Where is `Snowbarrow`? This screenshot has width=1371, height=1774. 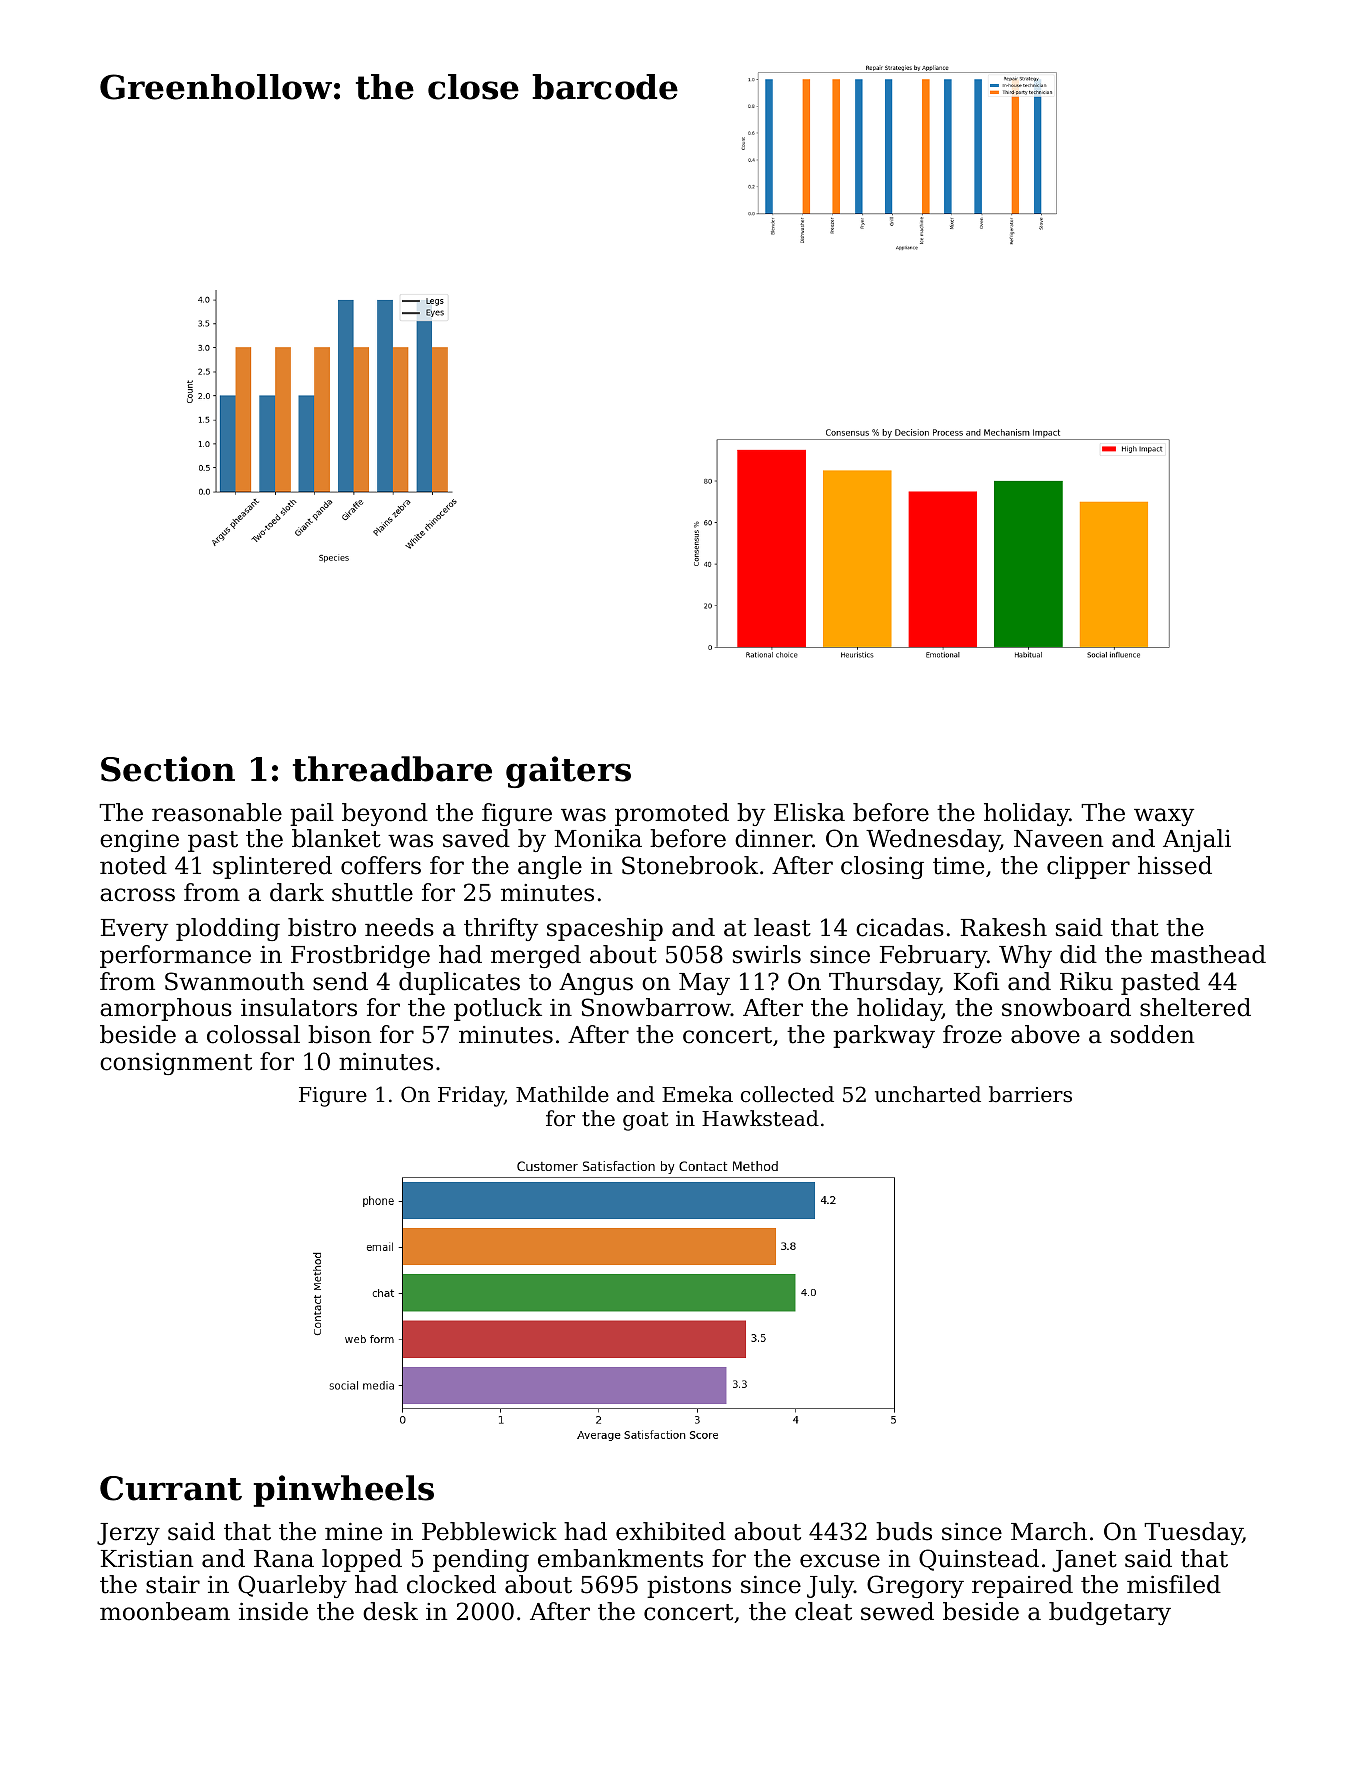 Snowbarrow is located at coordinates (656, 1007).
